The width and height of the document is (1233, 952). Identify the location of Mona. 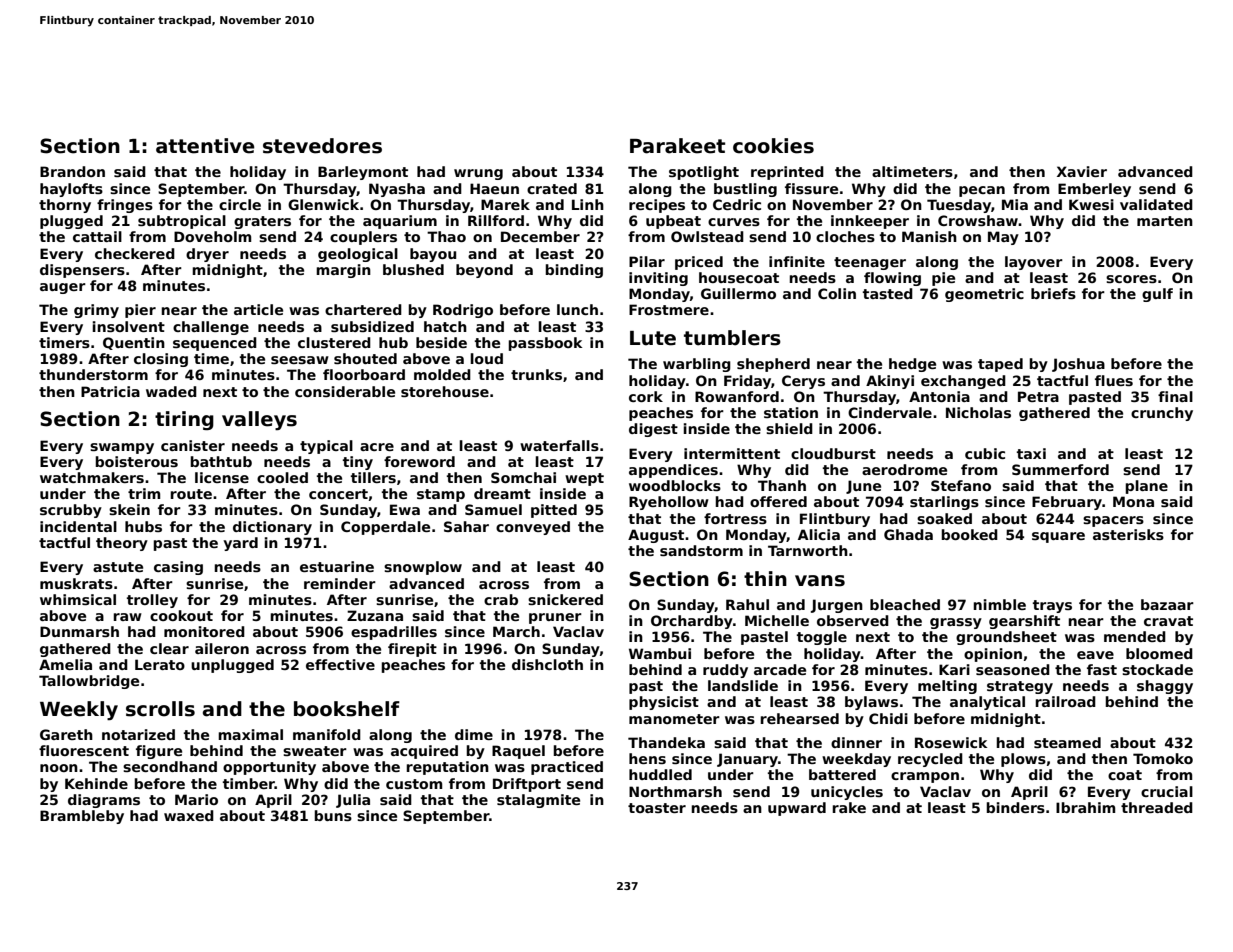
(1133, 501).
